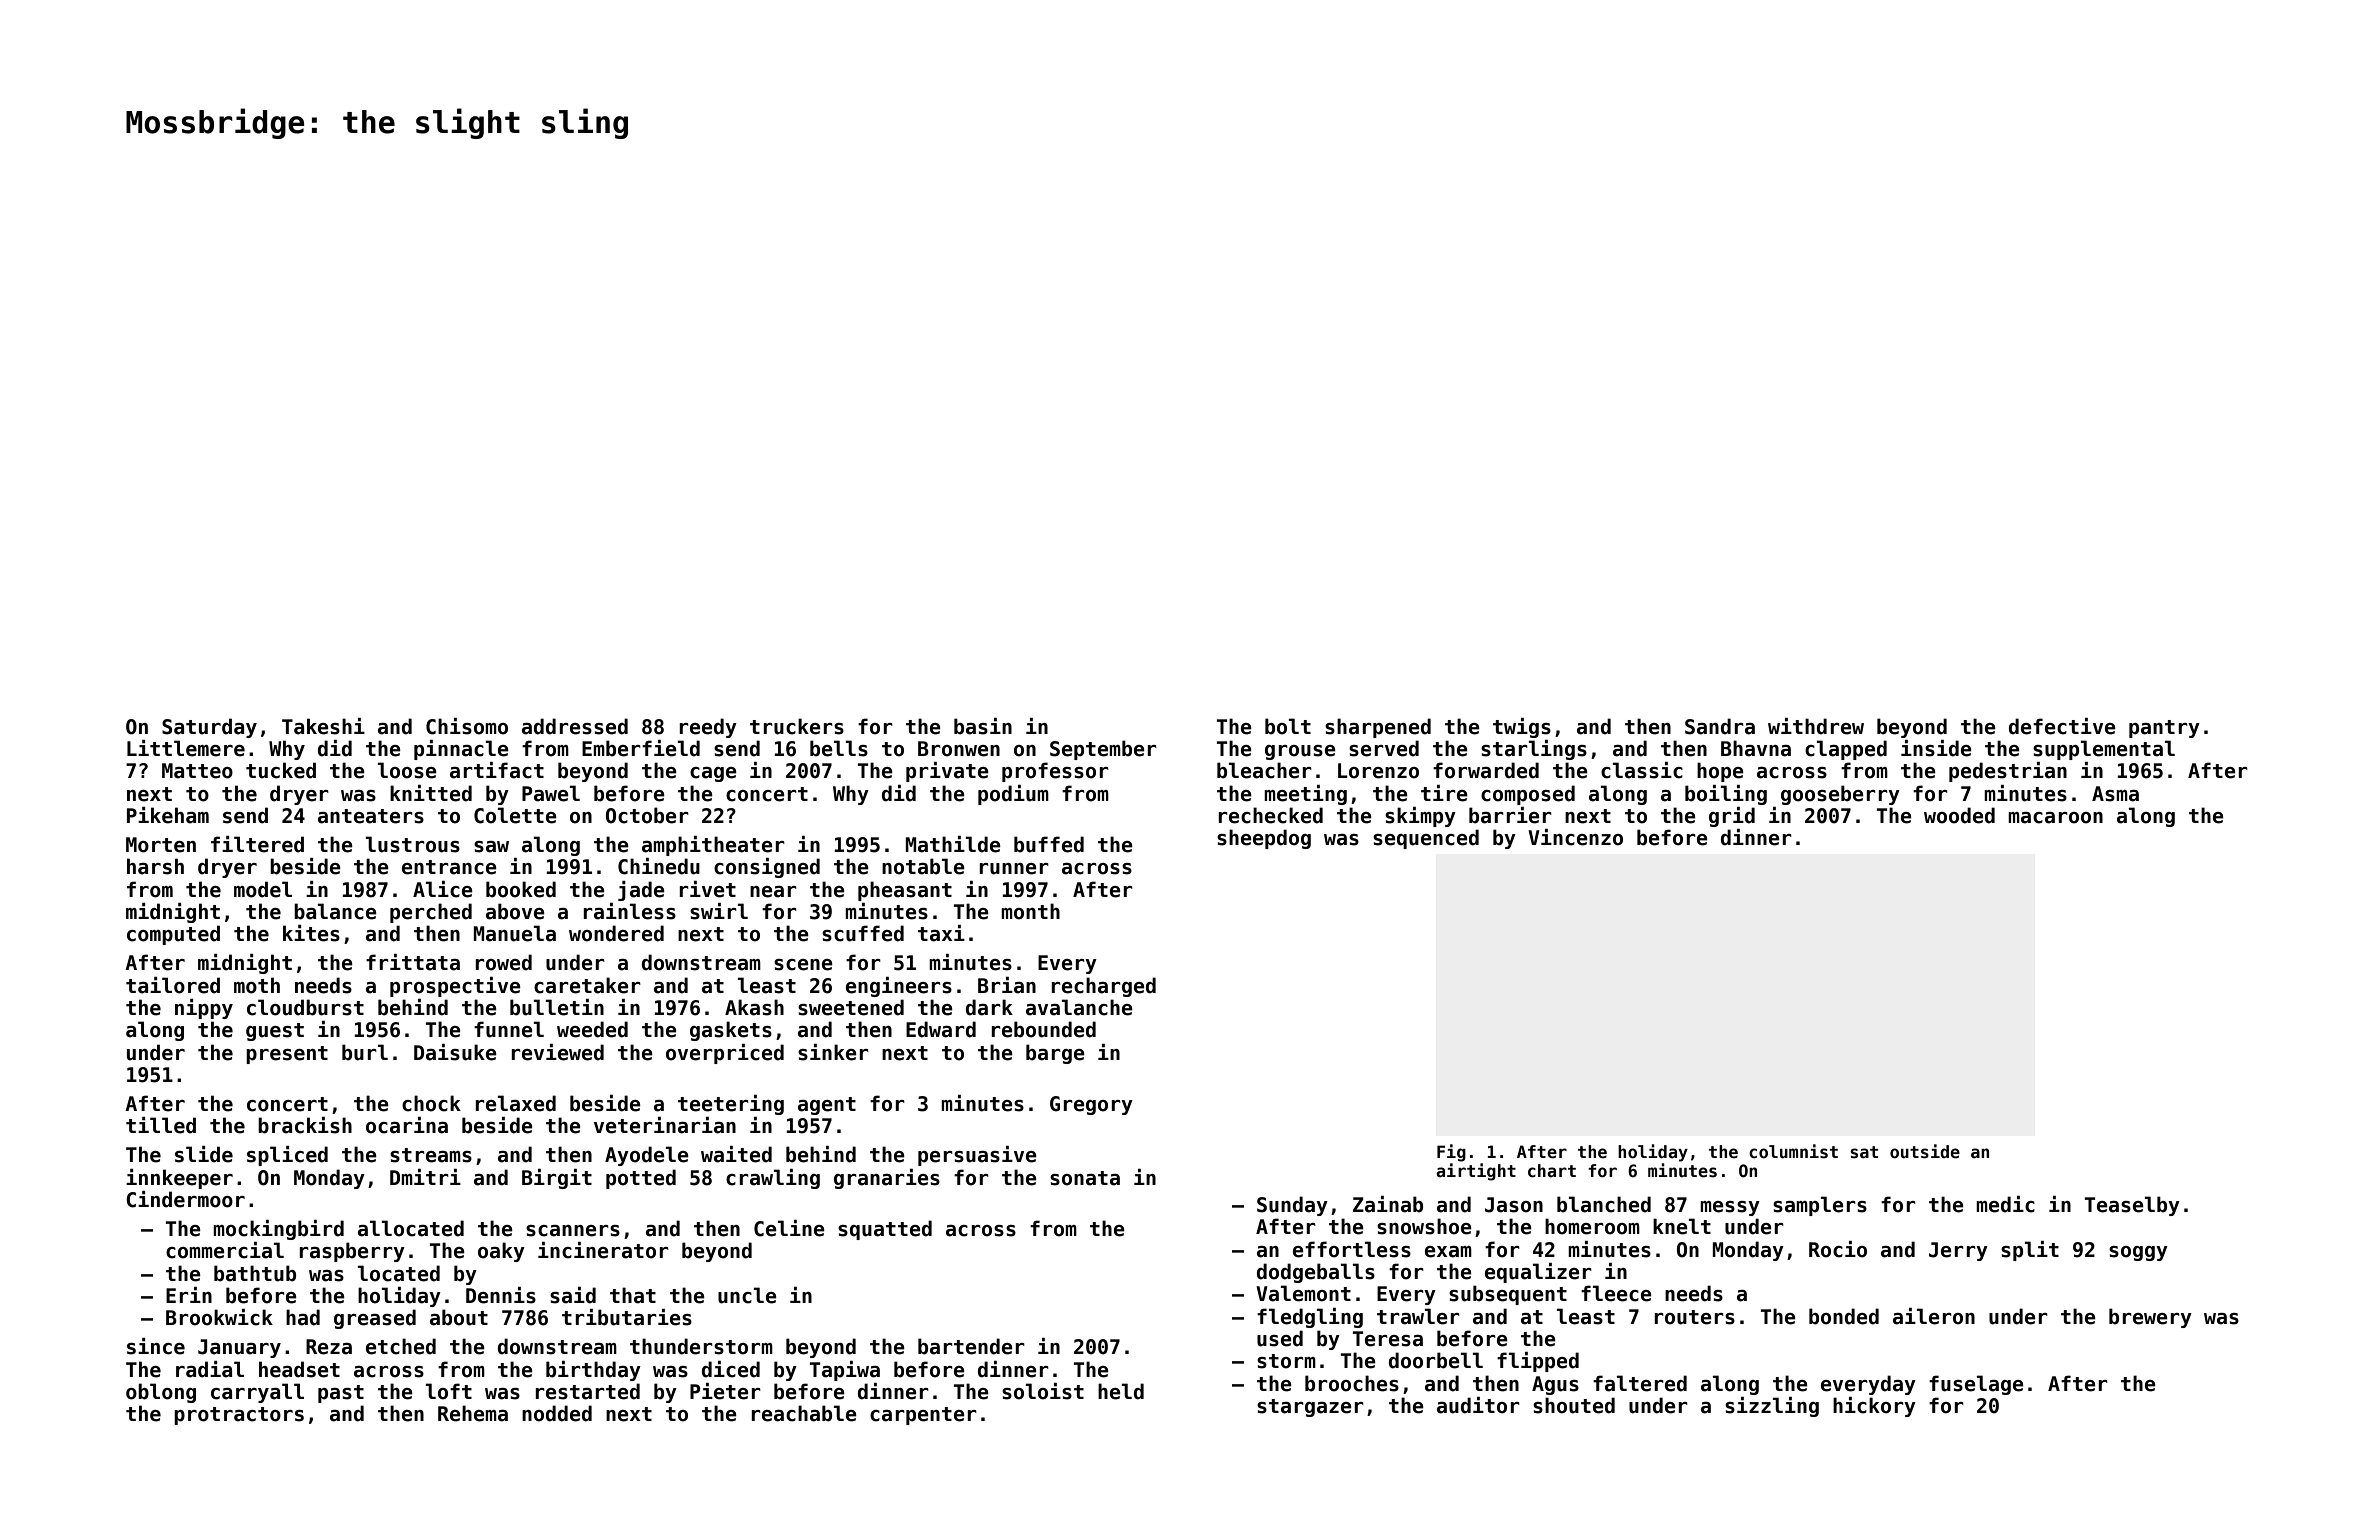 The height and width of the document is (1540, 2380). What do you see at coordinates (239, 1416) in the document?
I see `protractors` at bounding box center [239, 1416].
